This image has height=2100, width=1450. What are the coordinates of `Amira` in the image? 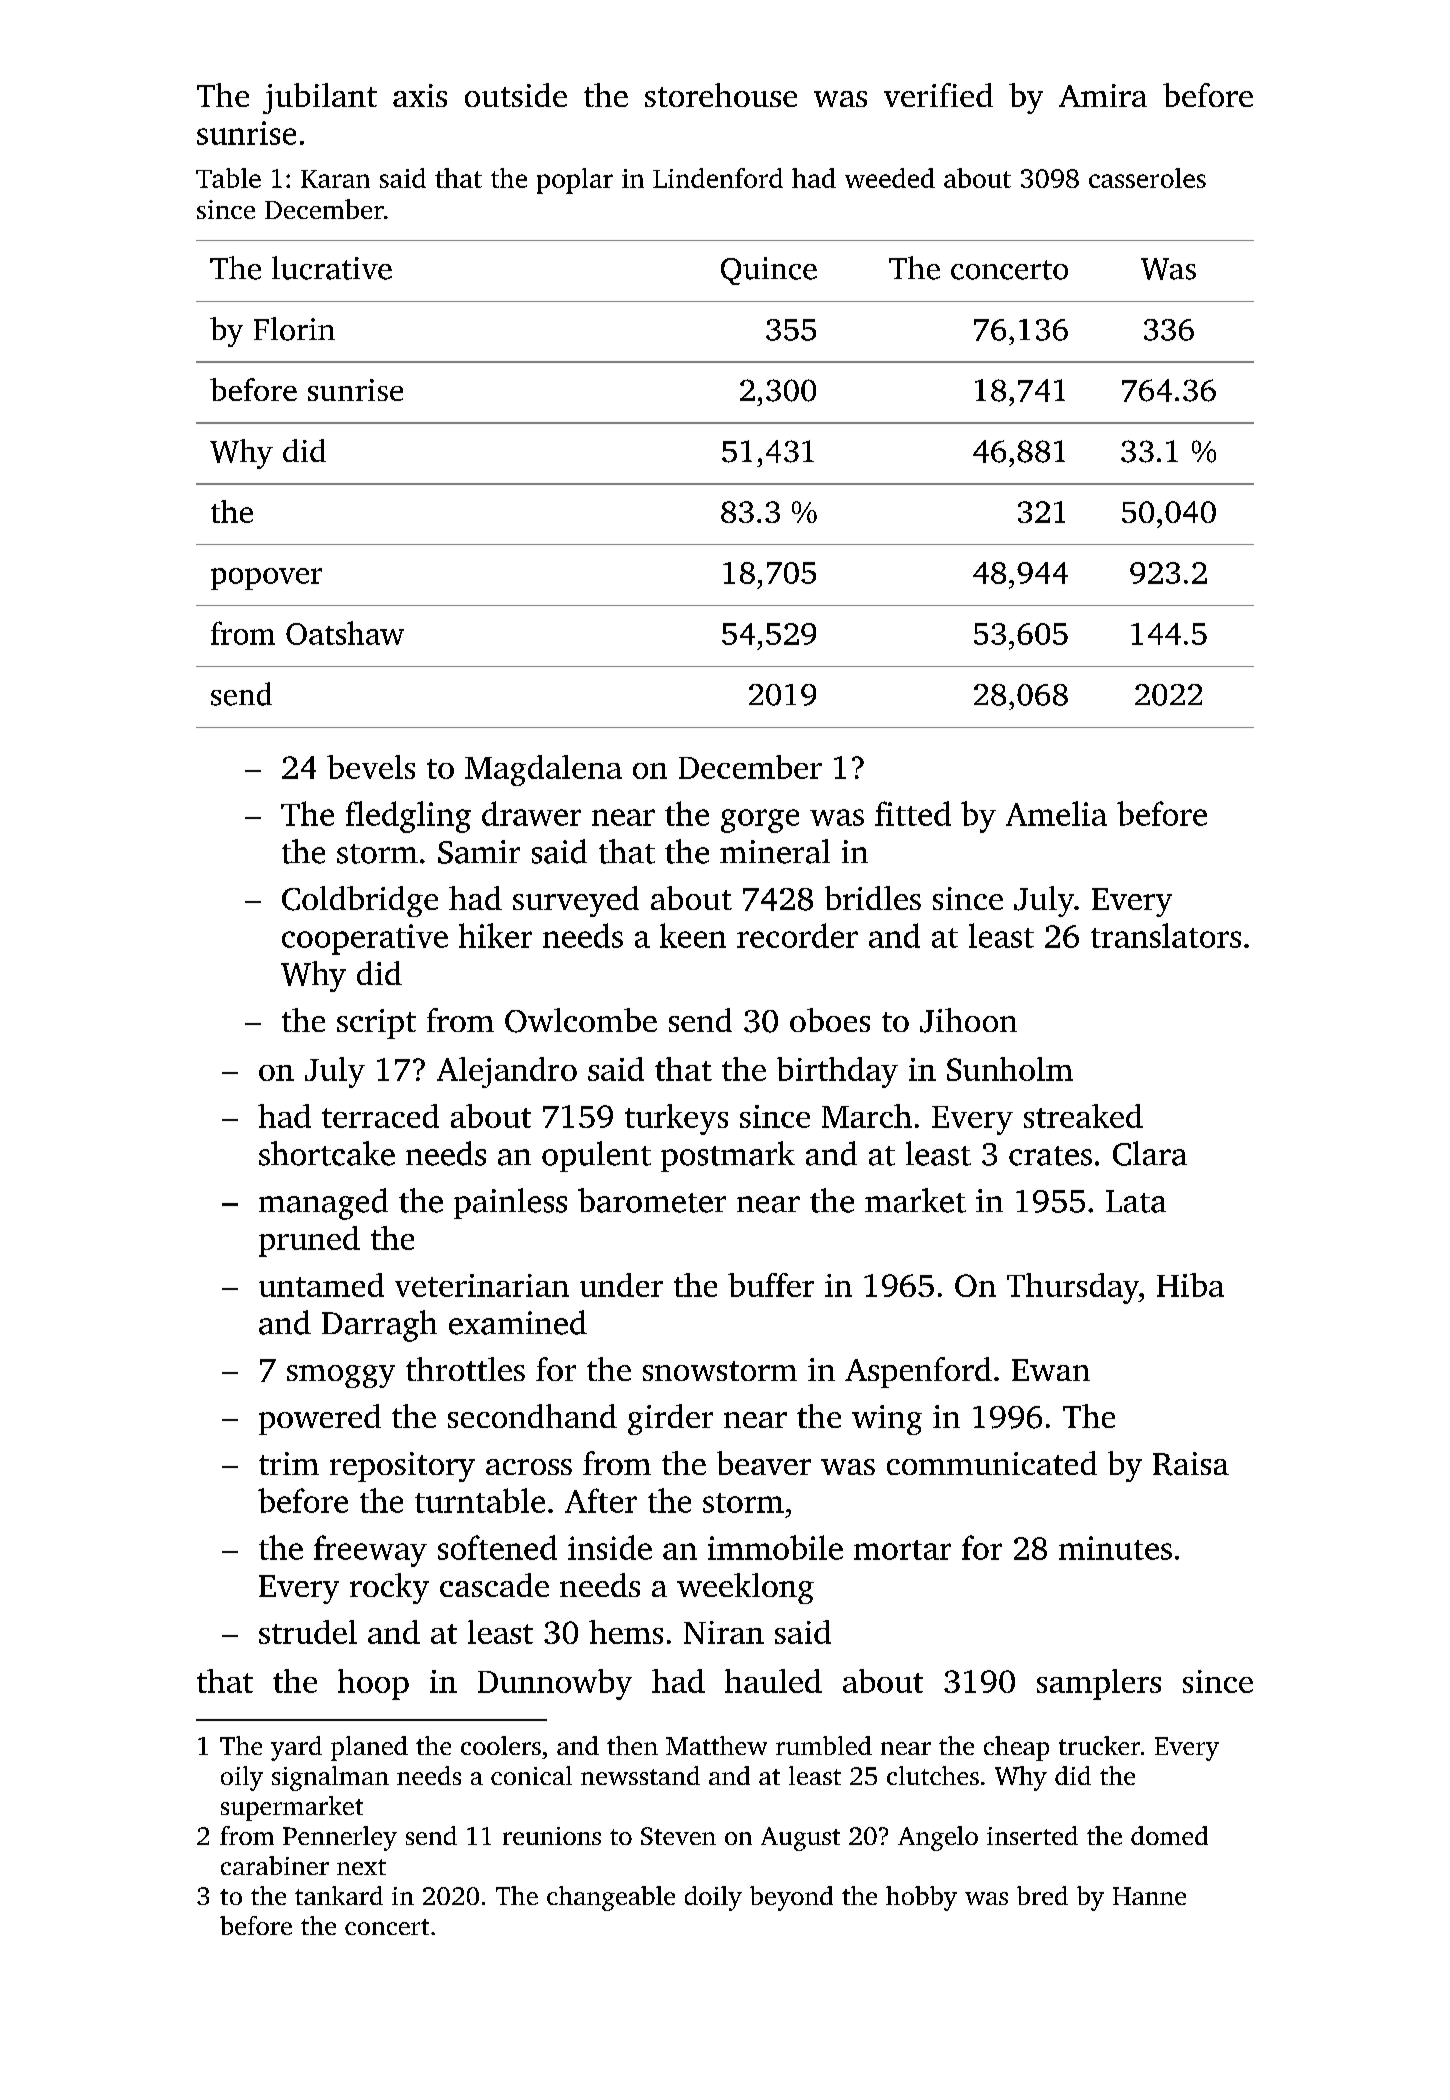 It's located at (1103, 95).
